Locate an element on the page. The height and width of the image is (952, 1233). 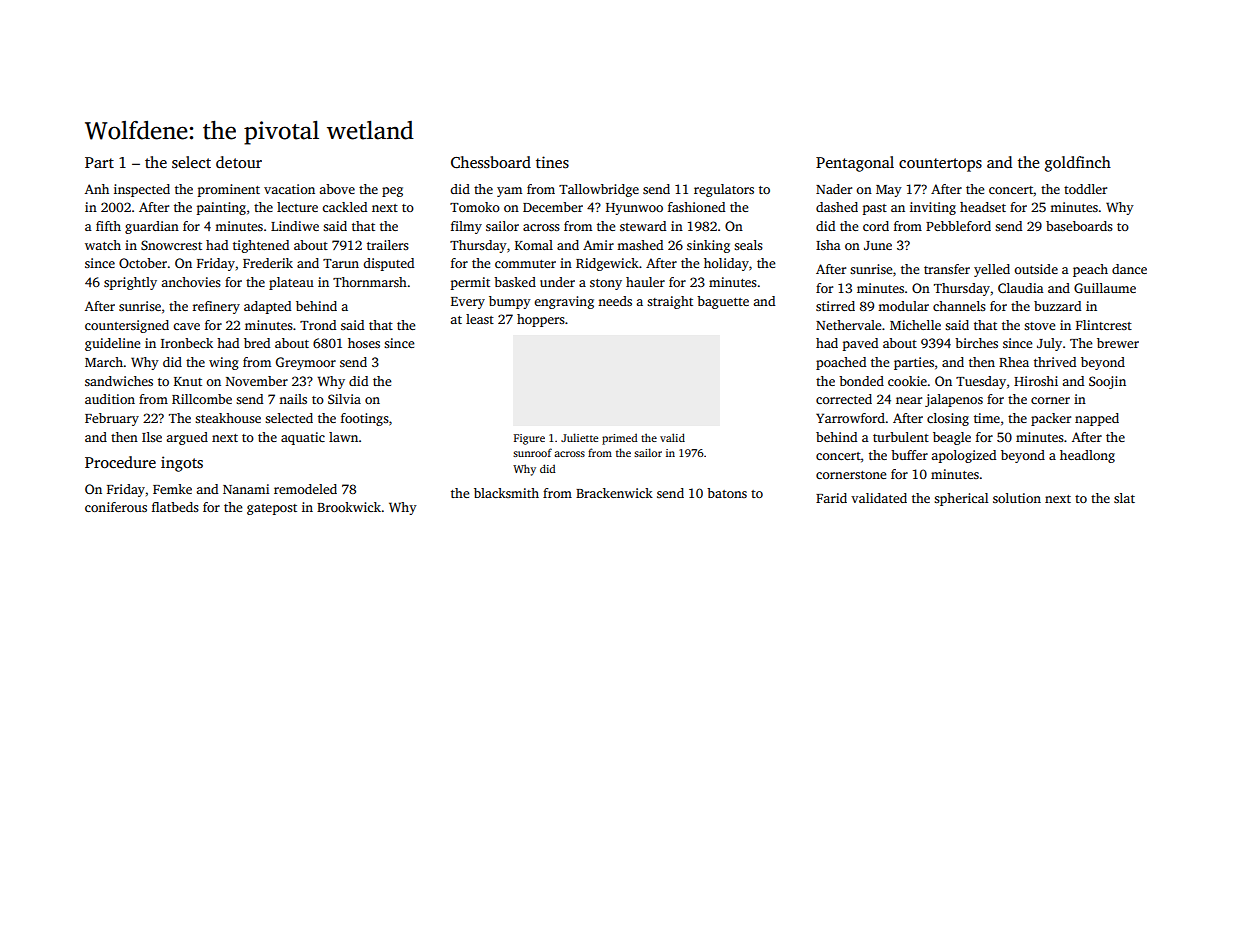
Chessboard is located at coordinates (491, 162).
